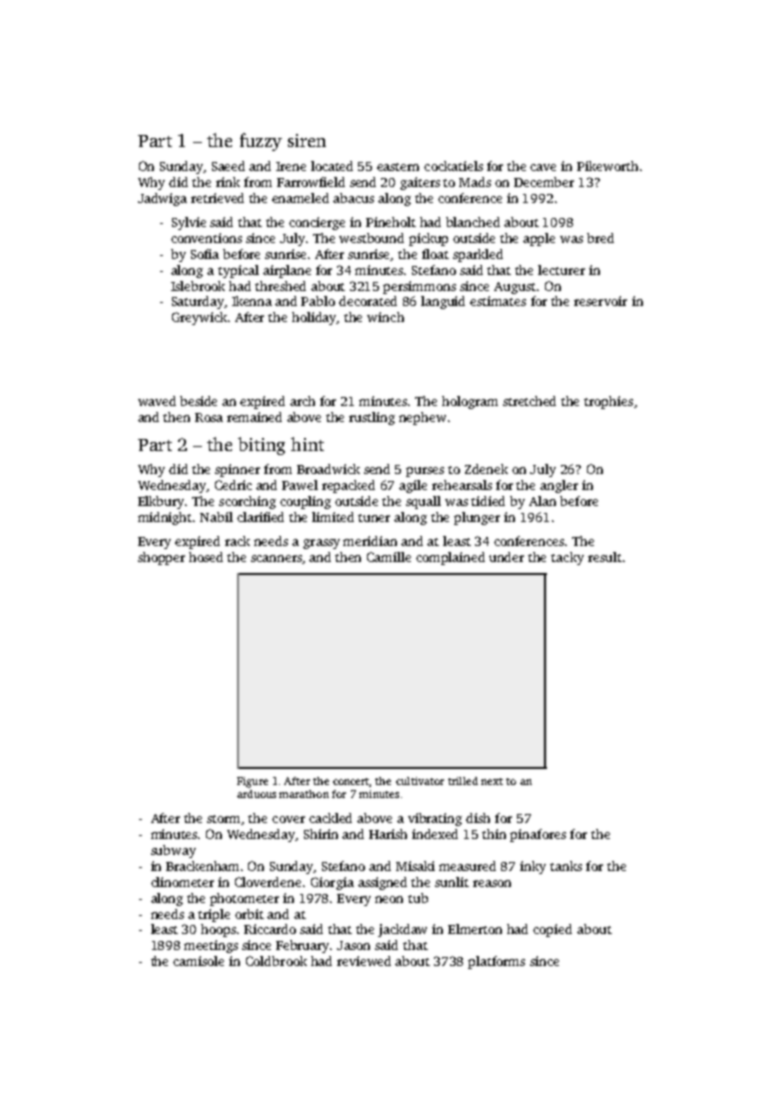 This screenshot has height=1111, width=783. I want to click on Coldbrook, so click(276, 961).
